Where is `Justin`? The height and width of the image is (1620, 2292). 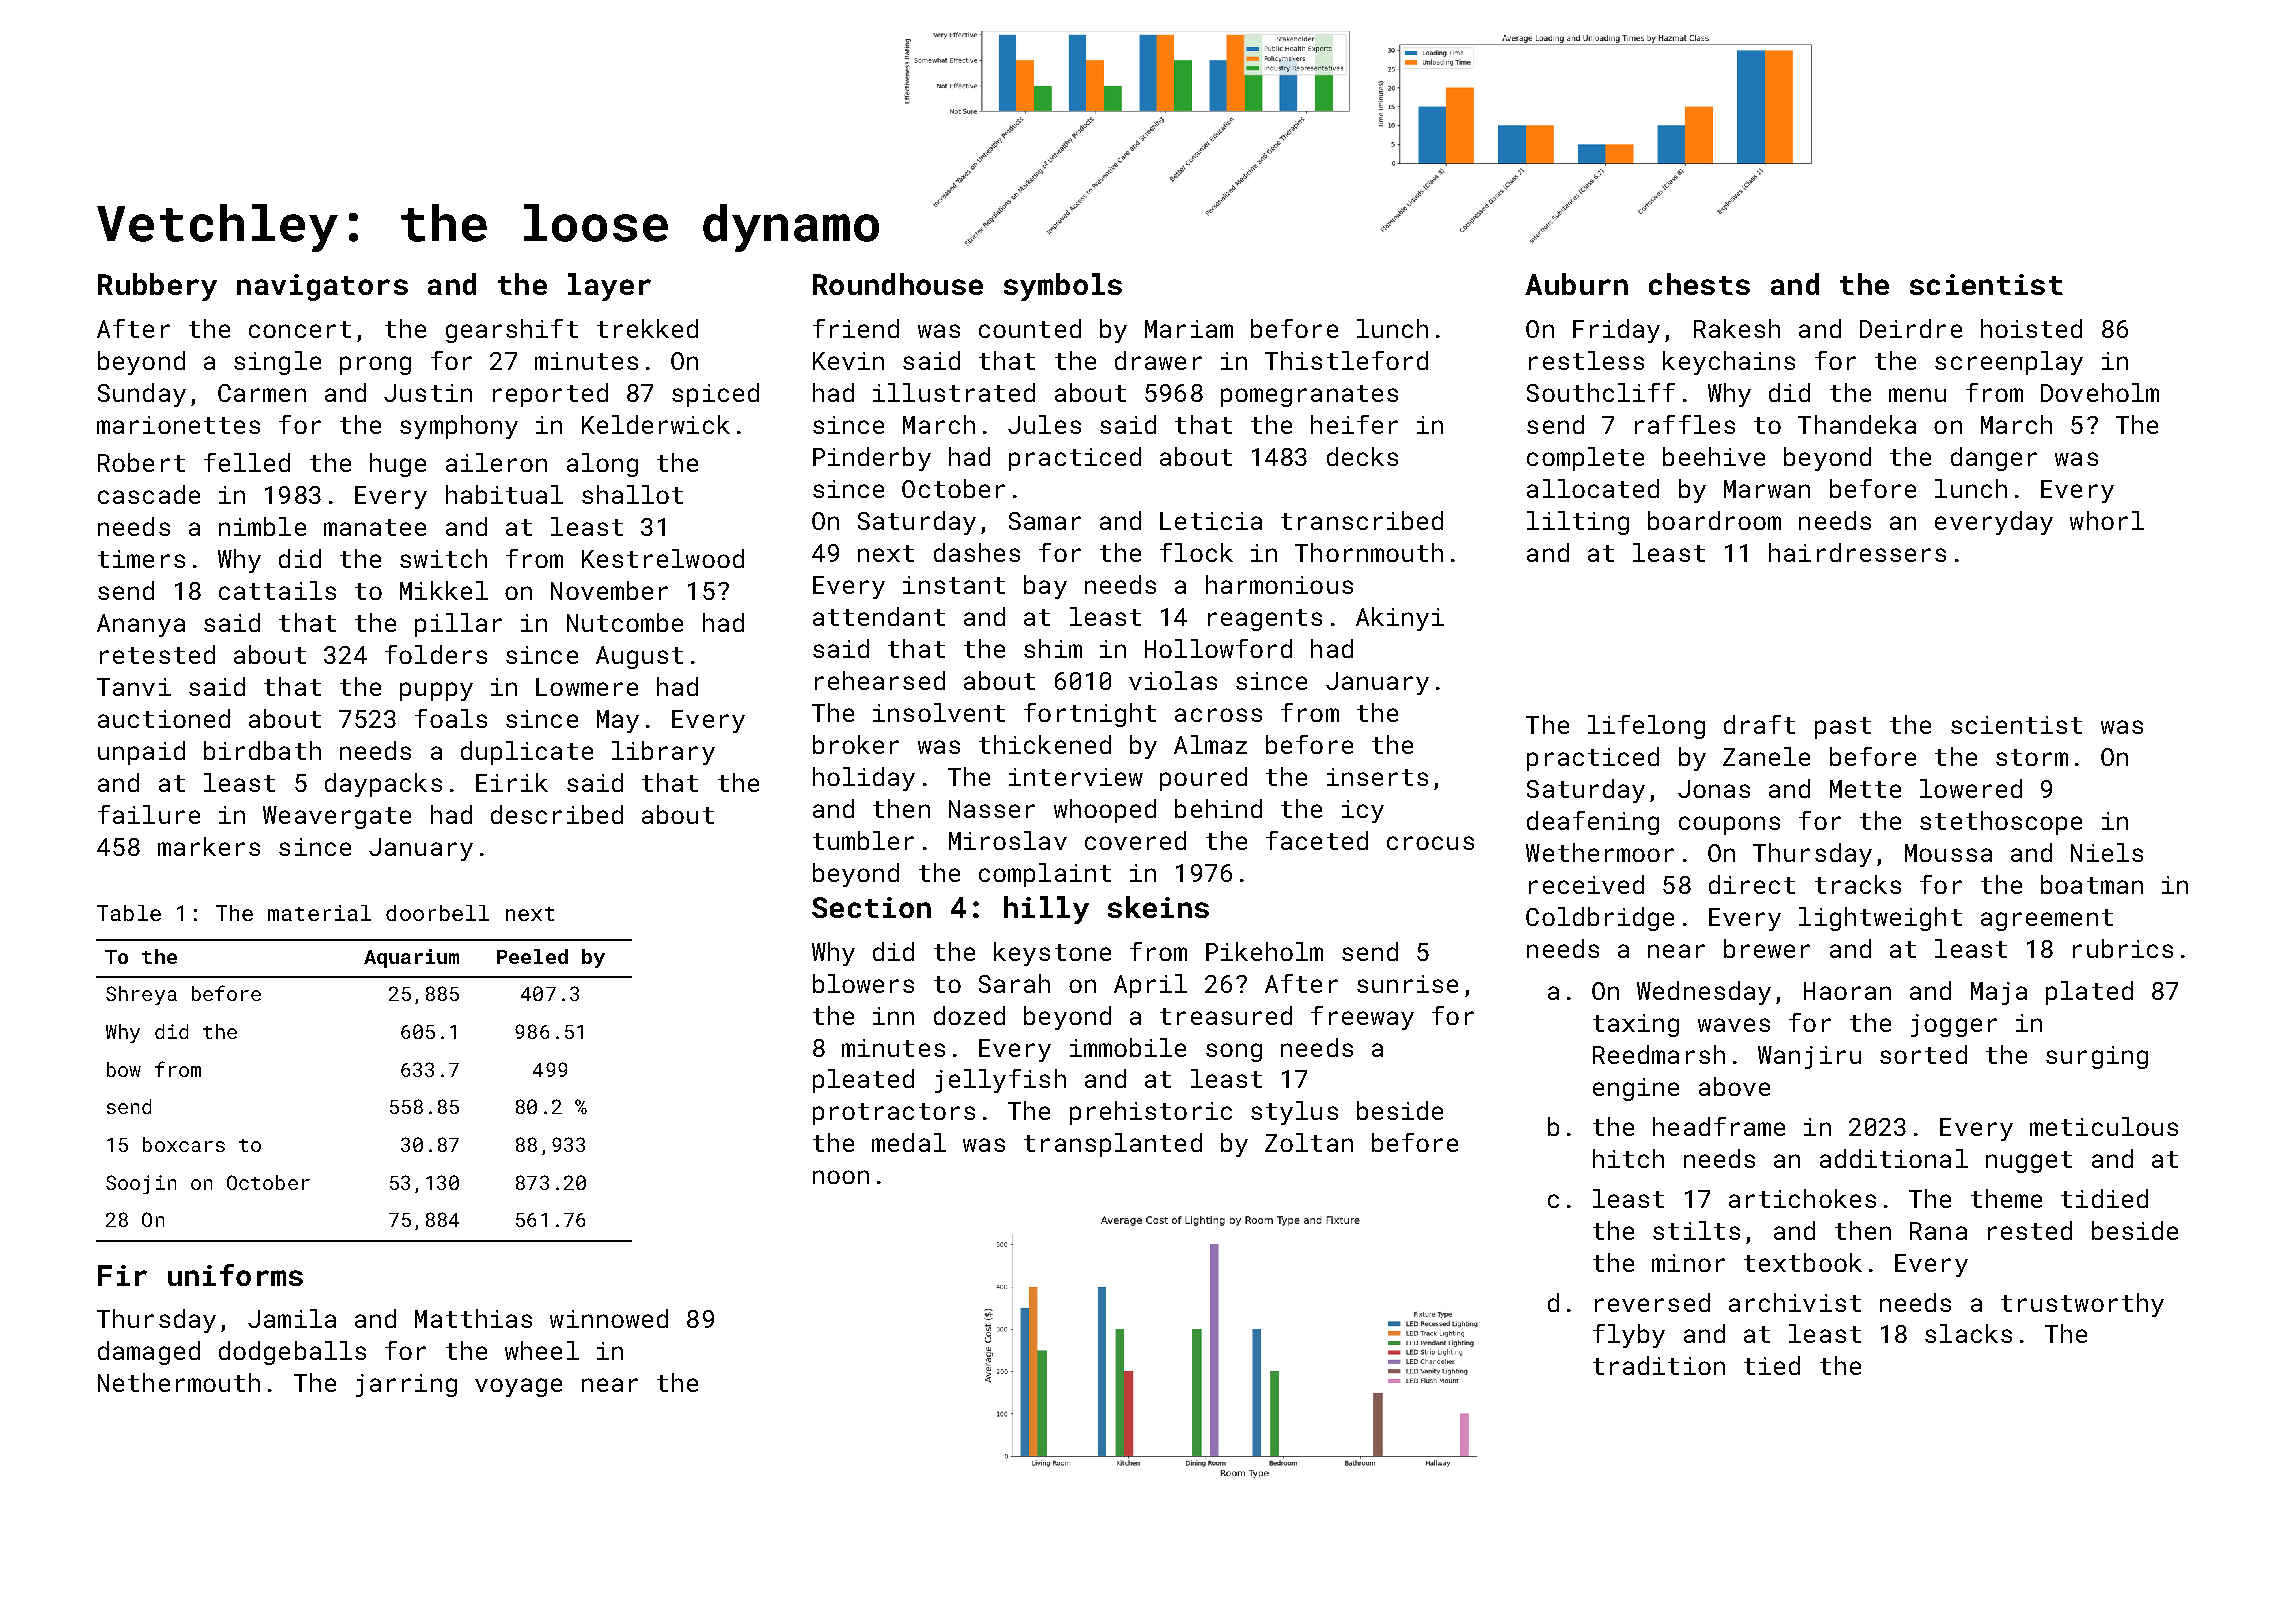
Justin is located at coordinates (428, 393).
